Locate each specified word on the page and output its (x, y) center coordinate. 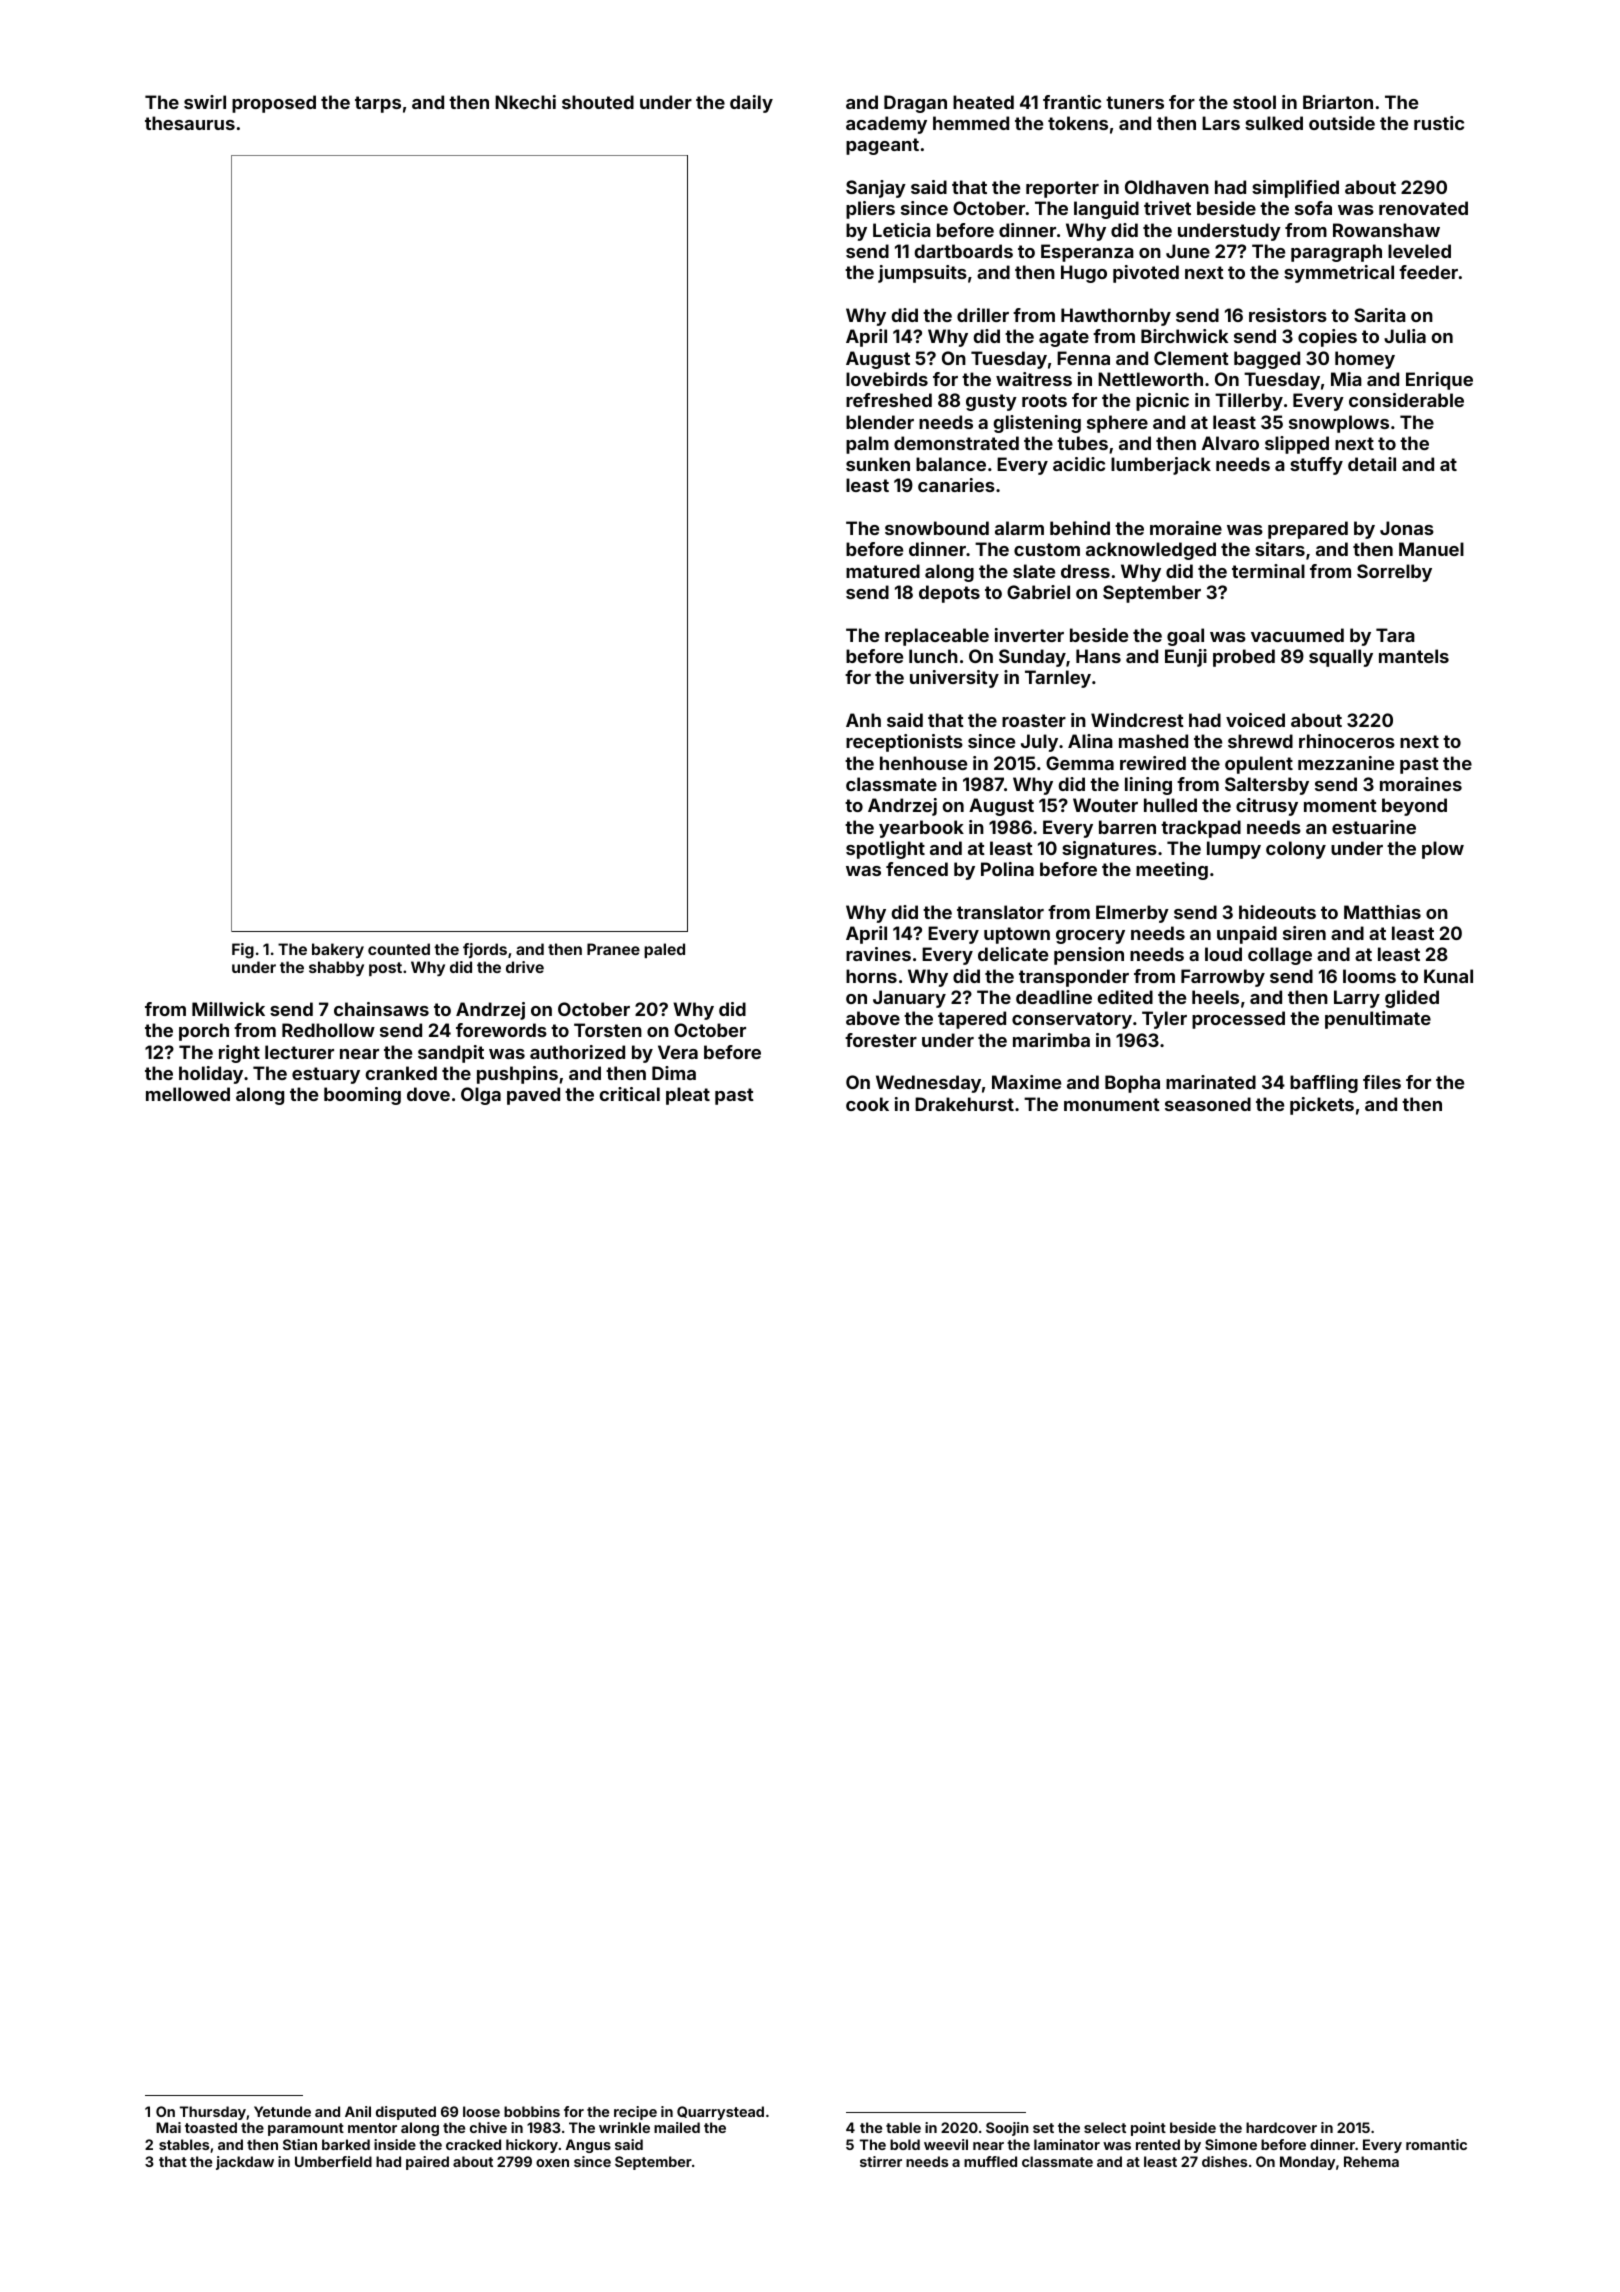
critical (630, 1094)
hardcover (1281, 2127)
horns (871, 976)
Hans (1098, 656)
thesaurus (190, 123)
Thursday (213, 2113)
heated (983, 102)
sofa (1313, 208)
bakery (338, 950)
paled (664, 950)
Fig (243, 951)
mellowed (188, 1094)
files (1382, 1082)
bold (905, 2144)
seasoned (1208, 1104)
